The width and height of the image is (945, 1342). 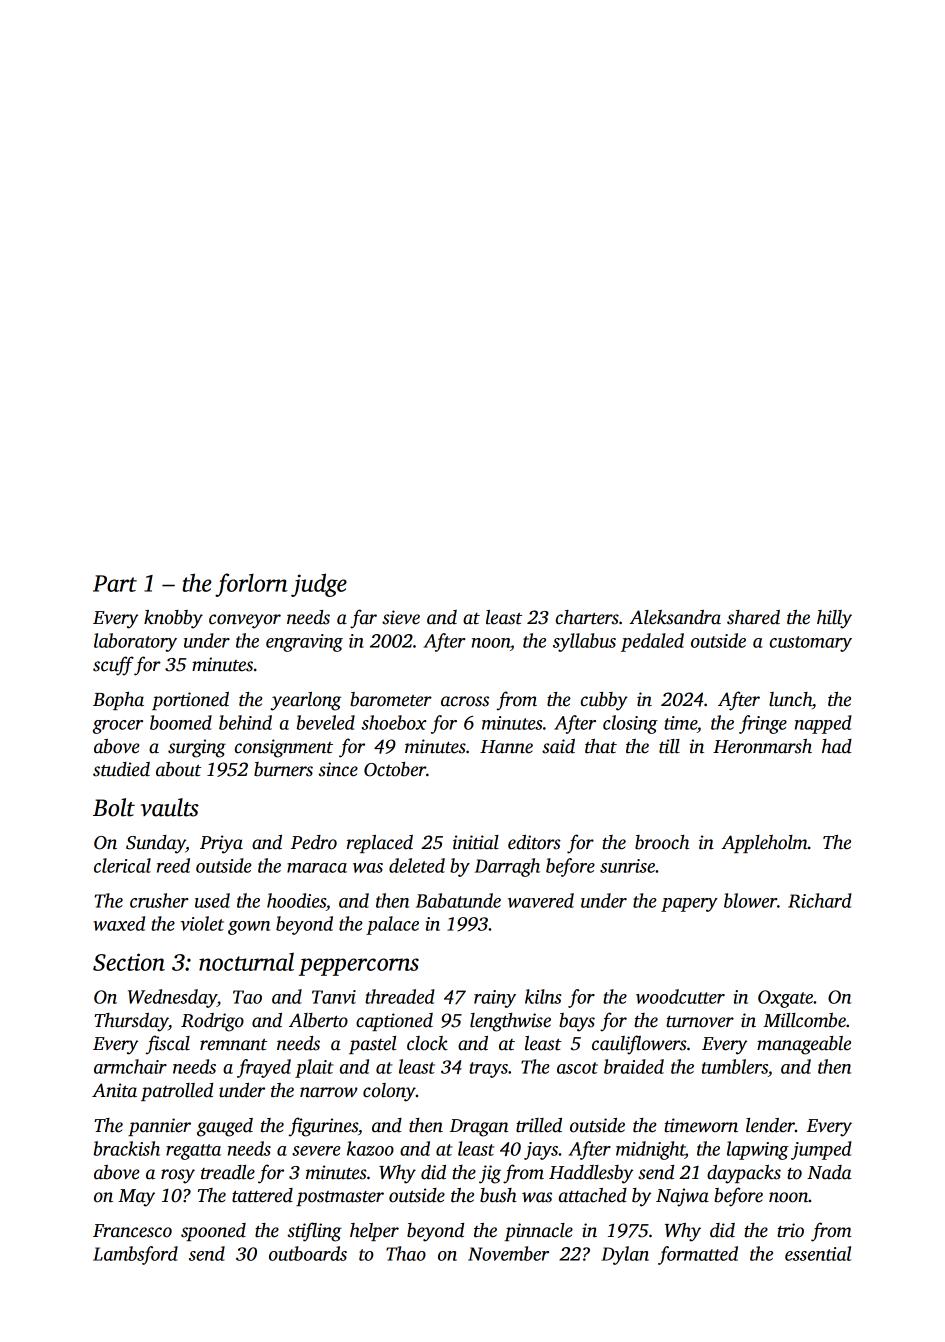 I want to click on lunch, so click(x=790, y=699).
